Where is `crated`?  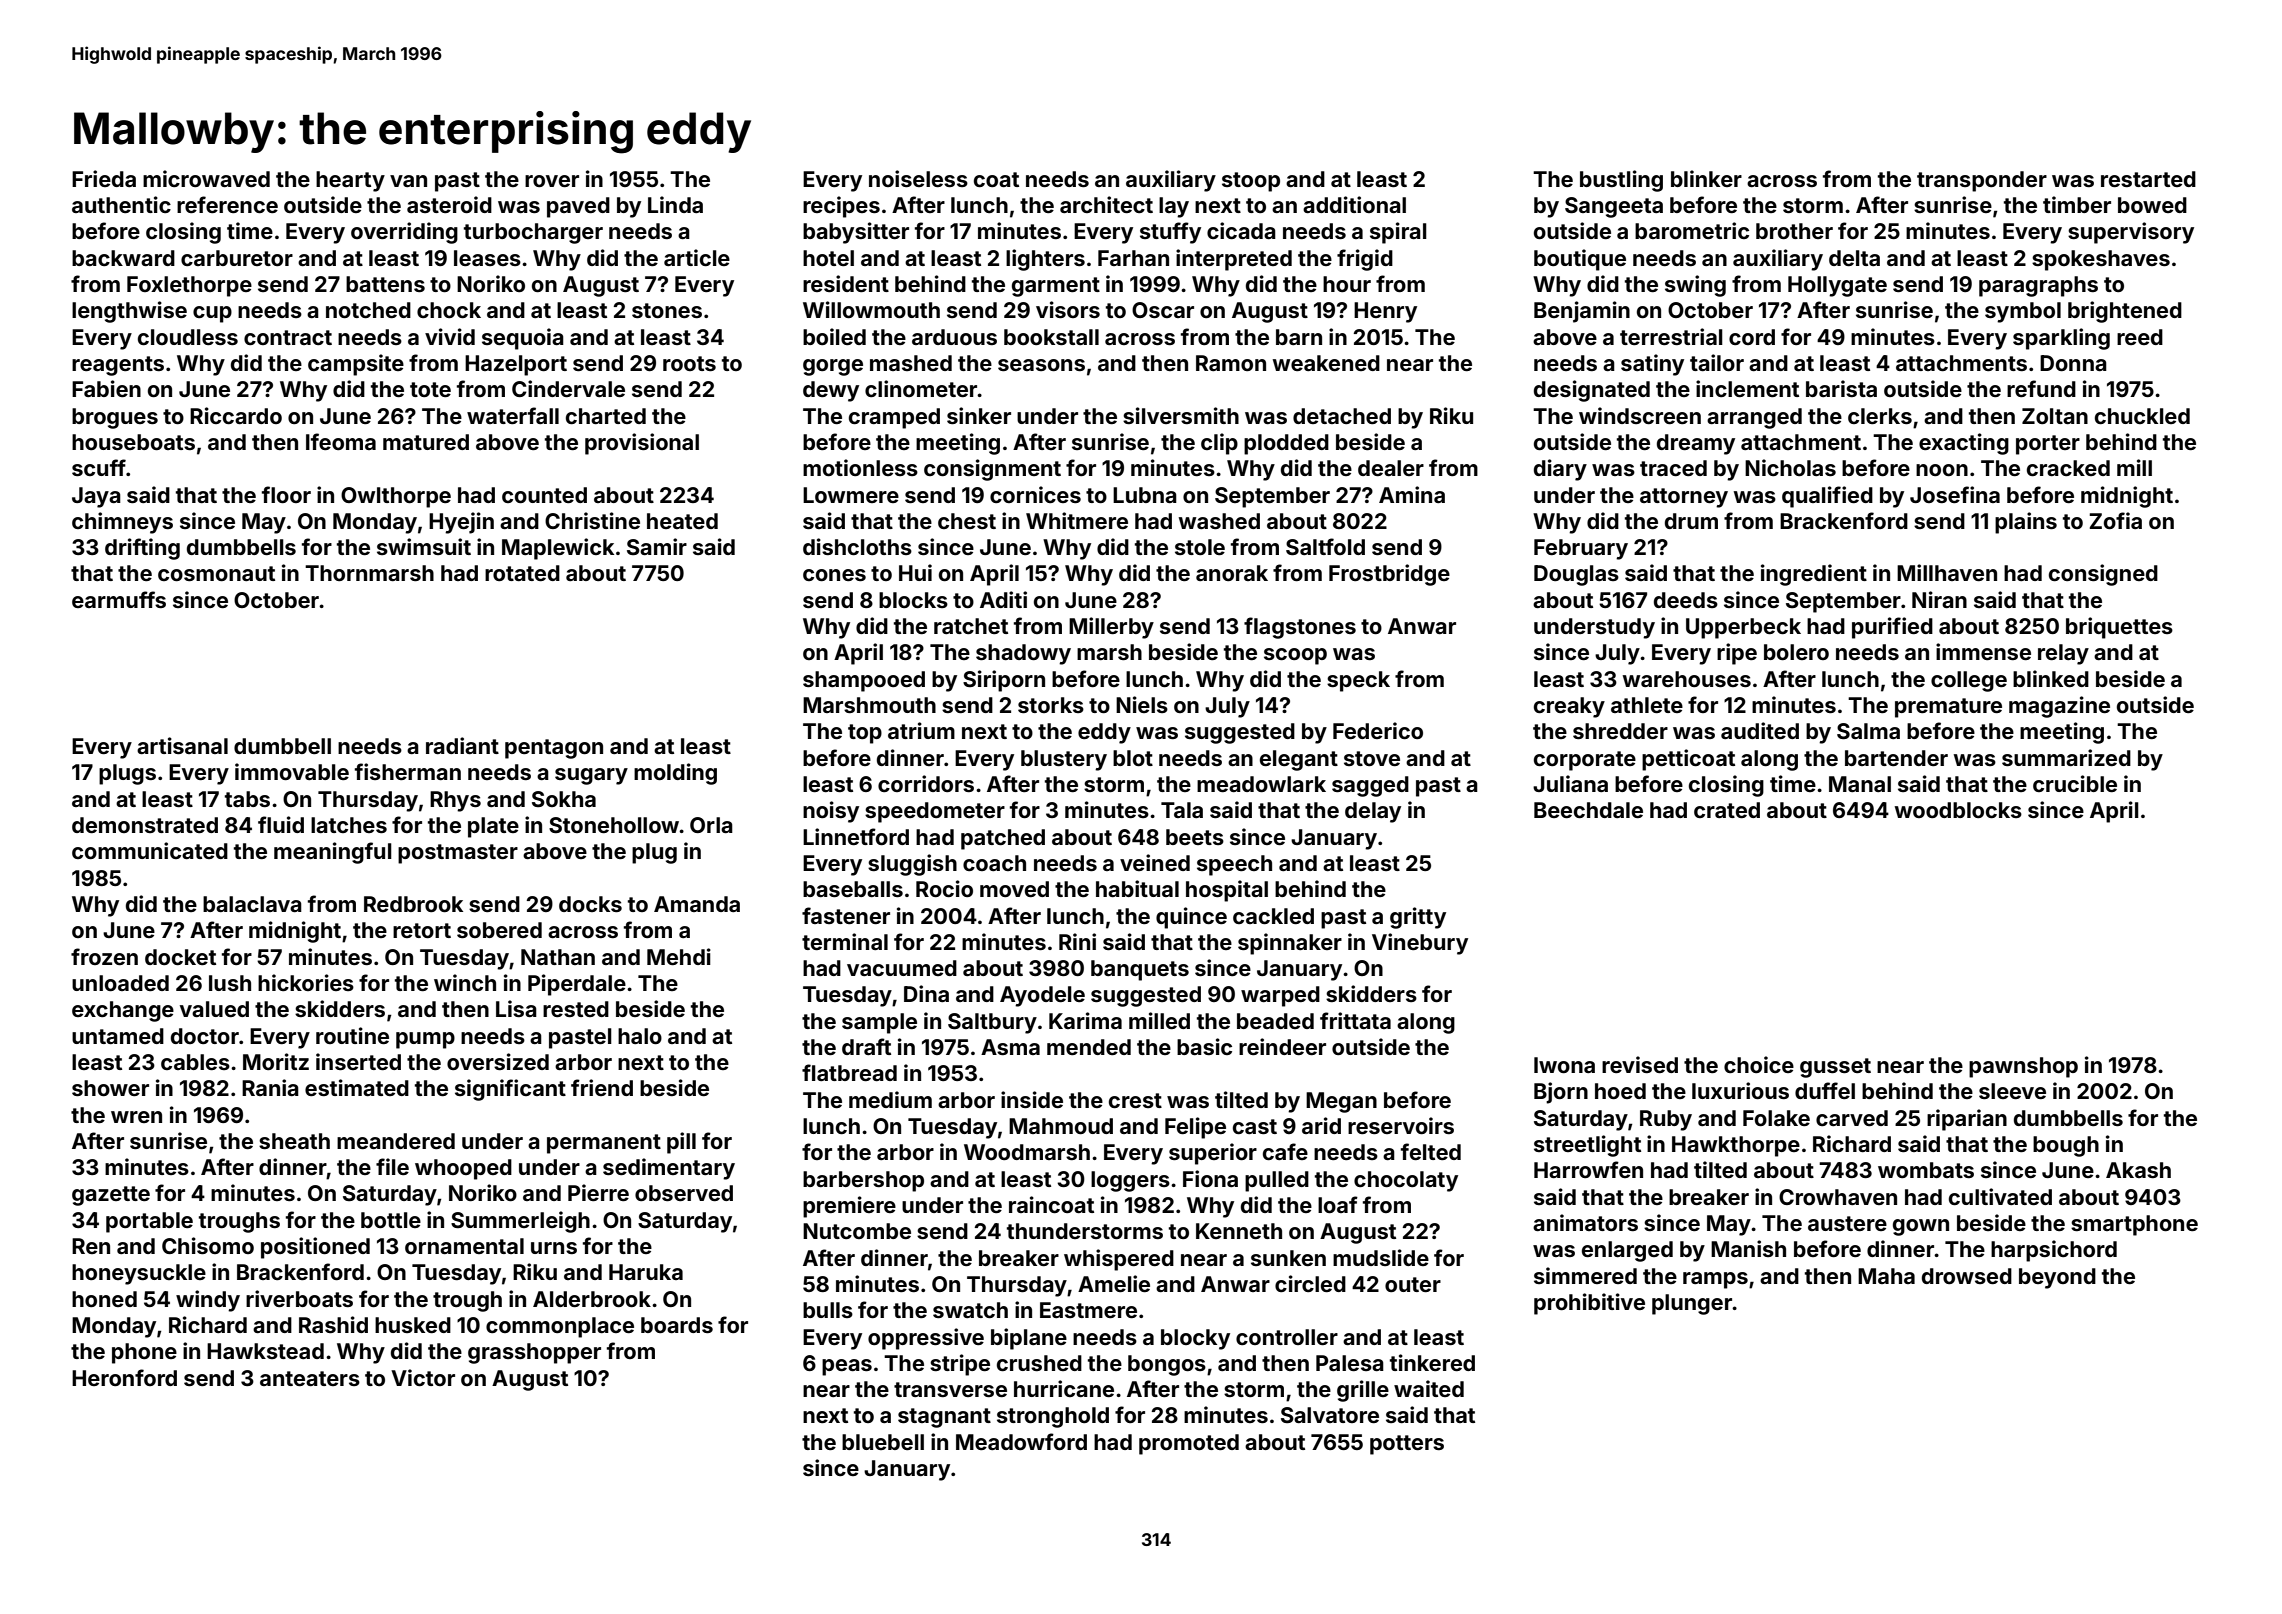
crated is located at coordinates (1727, 810).
